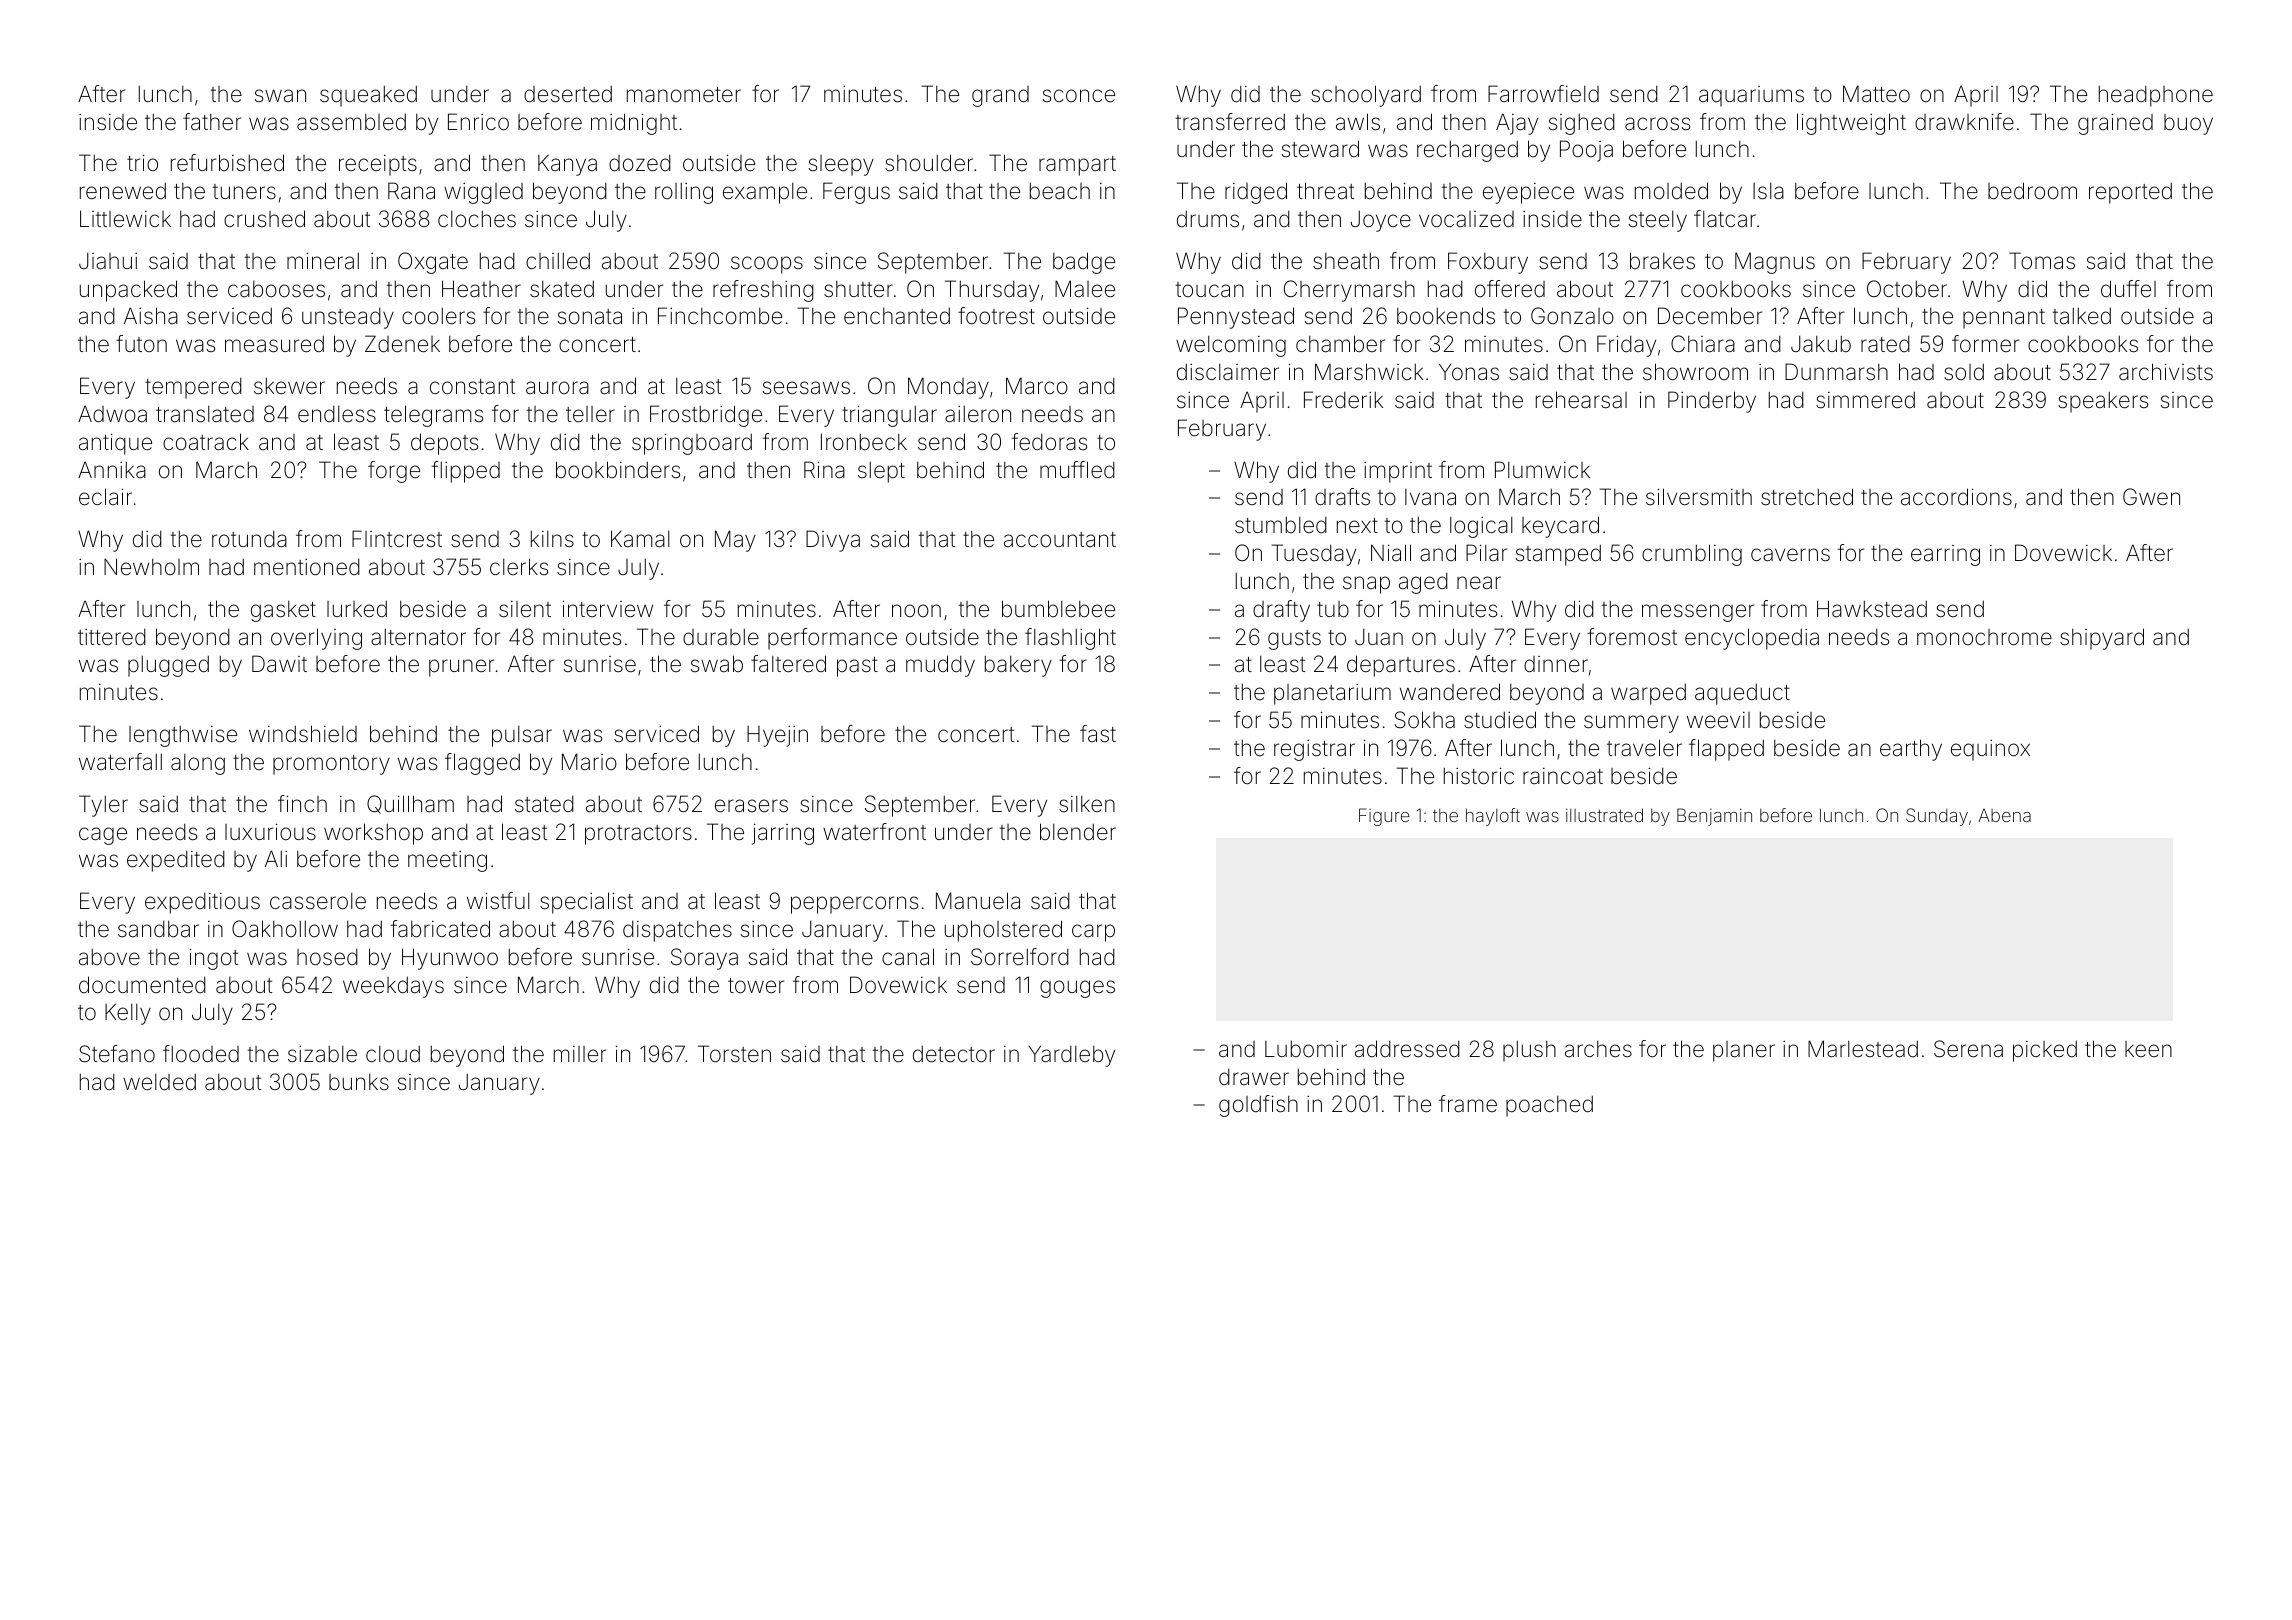  What do you see at coordinates (954, 1054) in the page?
I see `detector` at bounding box center [954, 1054].
